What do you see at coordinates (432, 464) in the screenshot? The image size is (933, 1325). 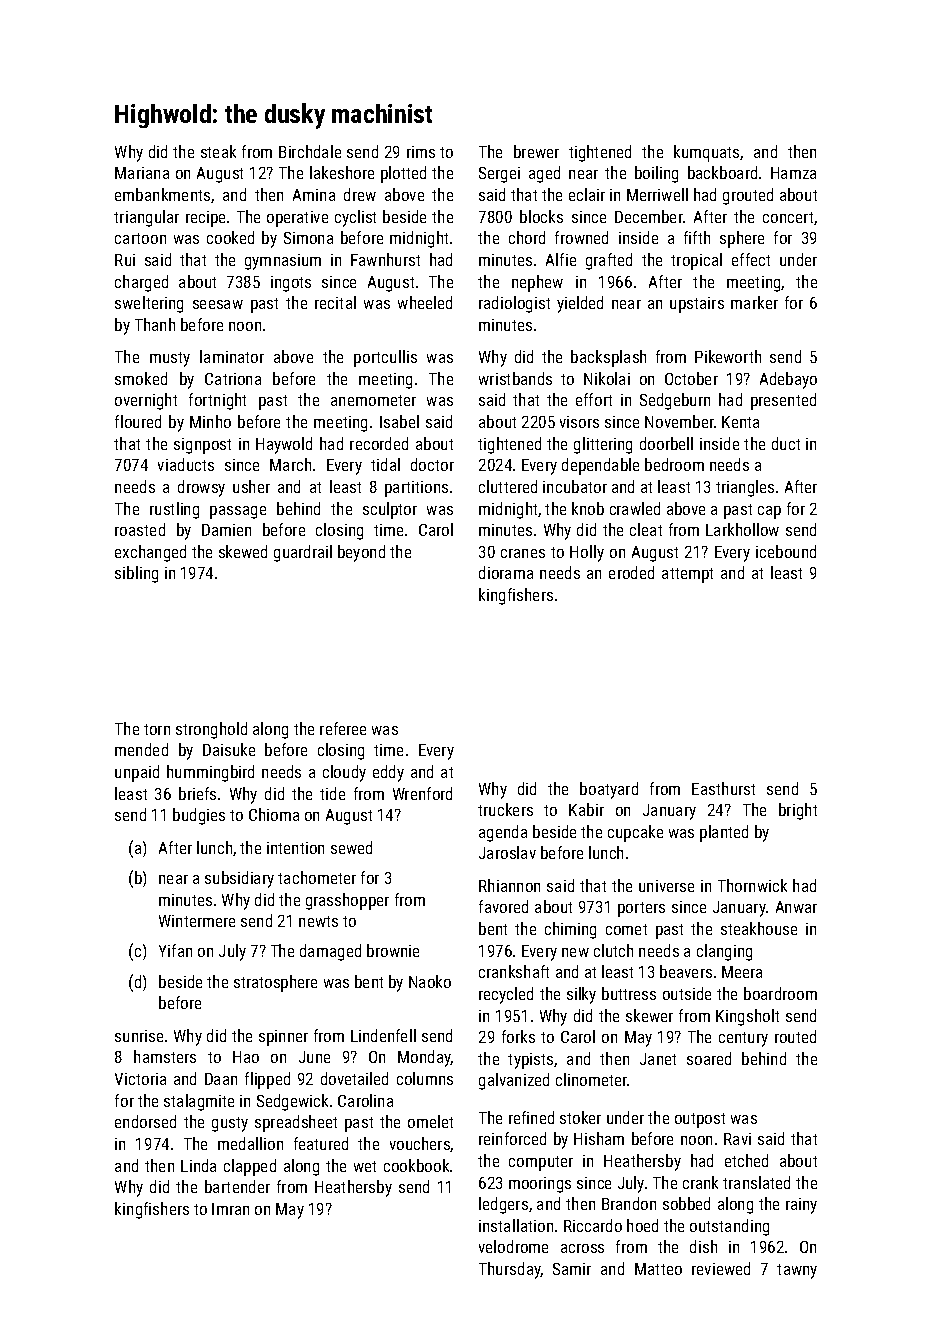 I see `doctor` at bounding box center [432, 464].
